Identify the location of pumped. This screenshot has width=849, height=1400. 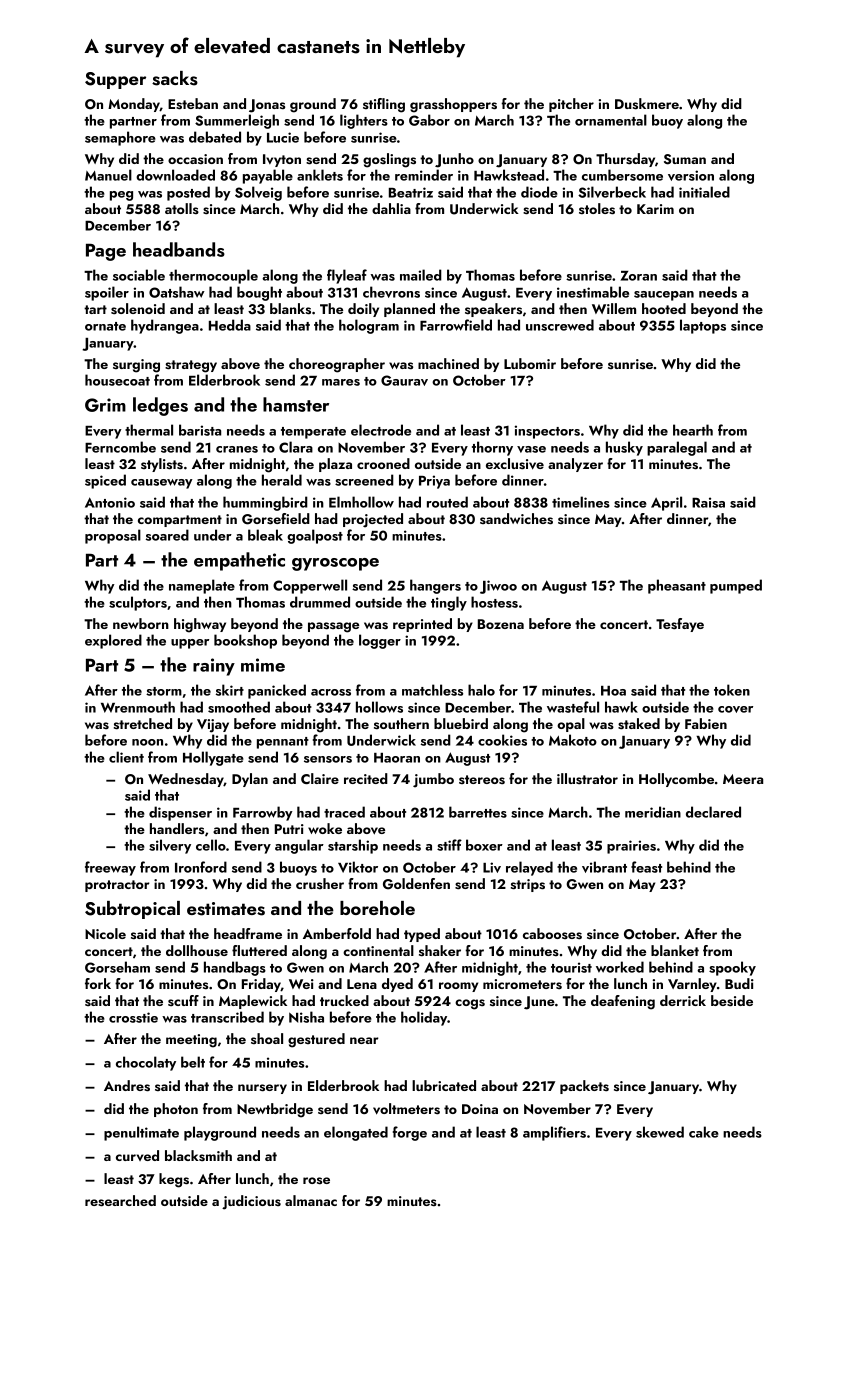
(736, 586).
